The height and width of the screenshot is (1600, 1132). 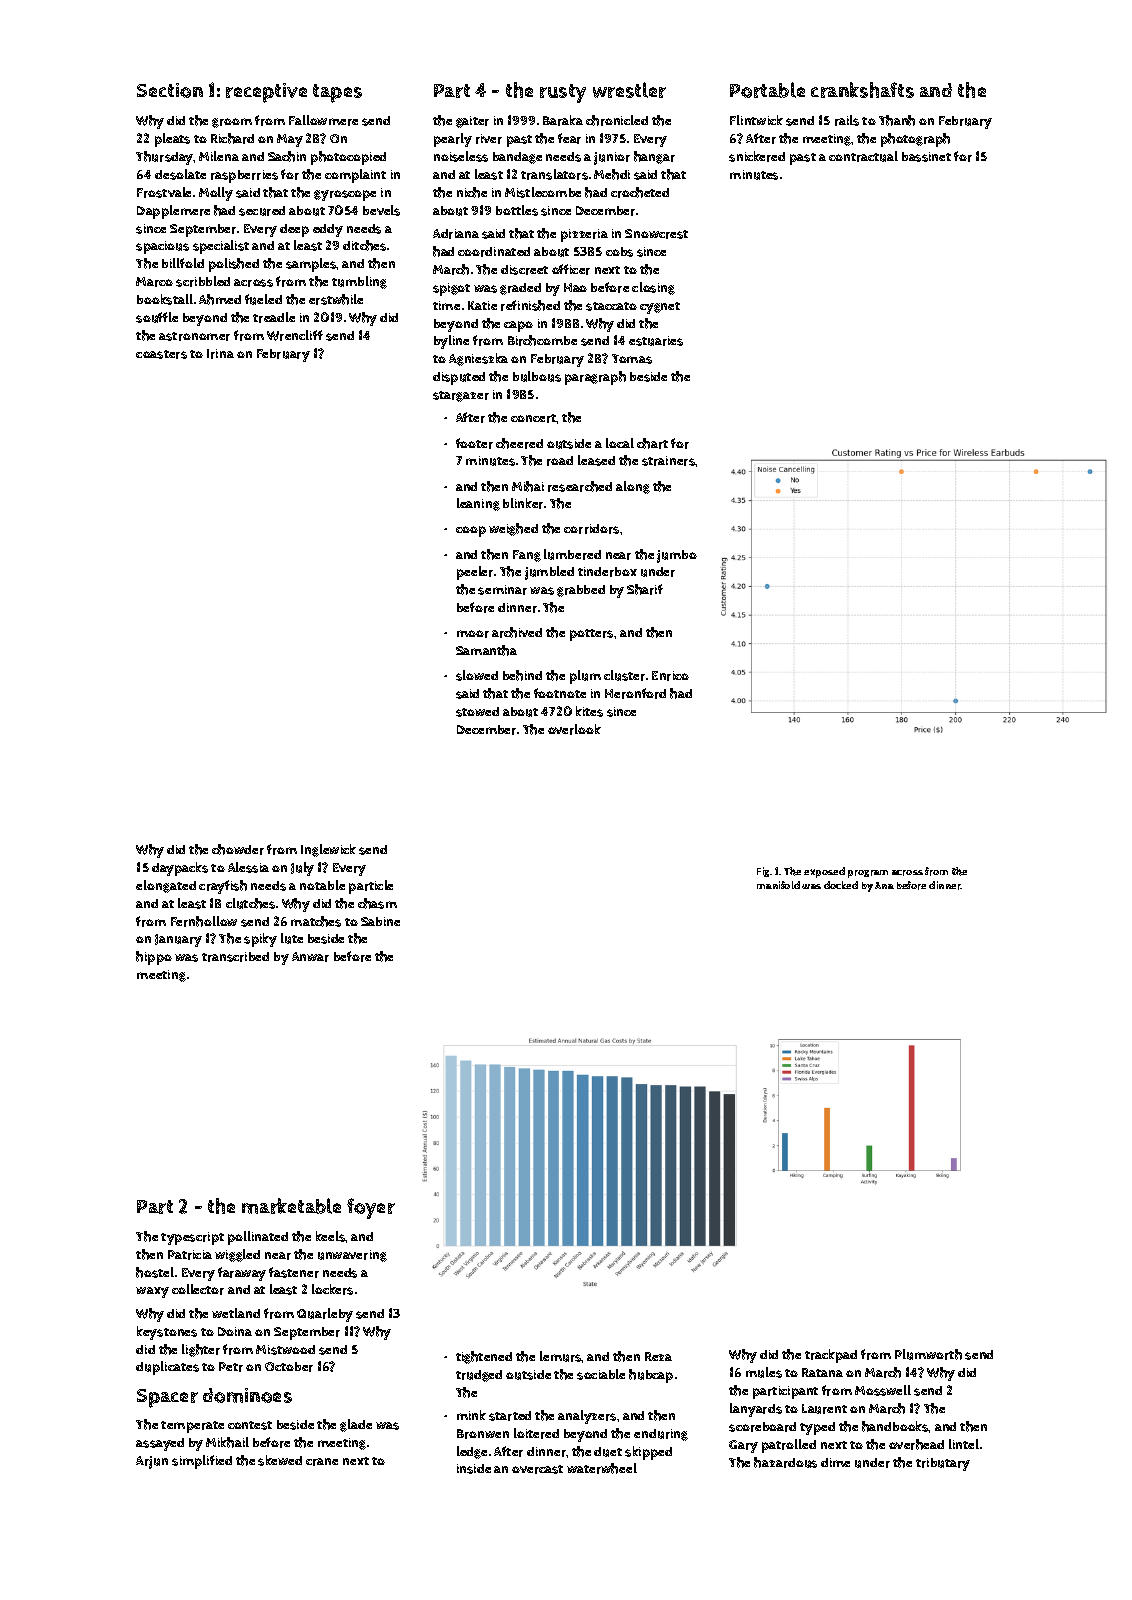 What do you see at coordinates (475, 573) in the screenshot?
I see `peeler` at bounding box center [475, 573].
